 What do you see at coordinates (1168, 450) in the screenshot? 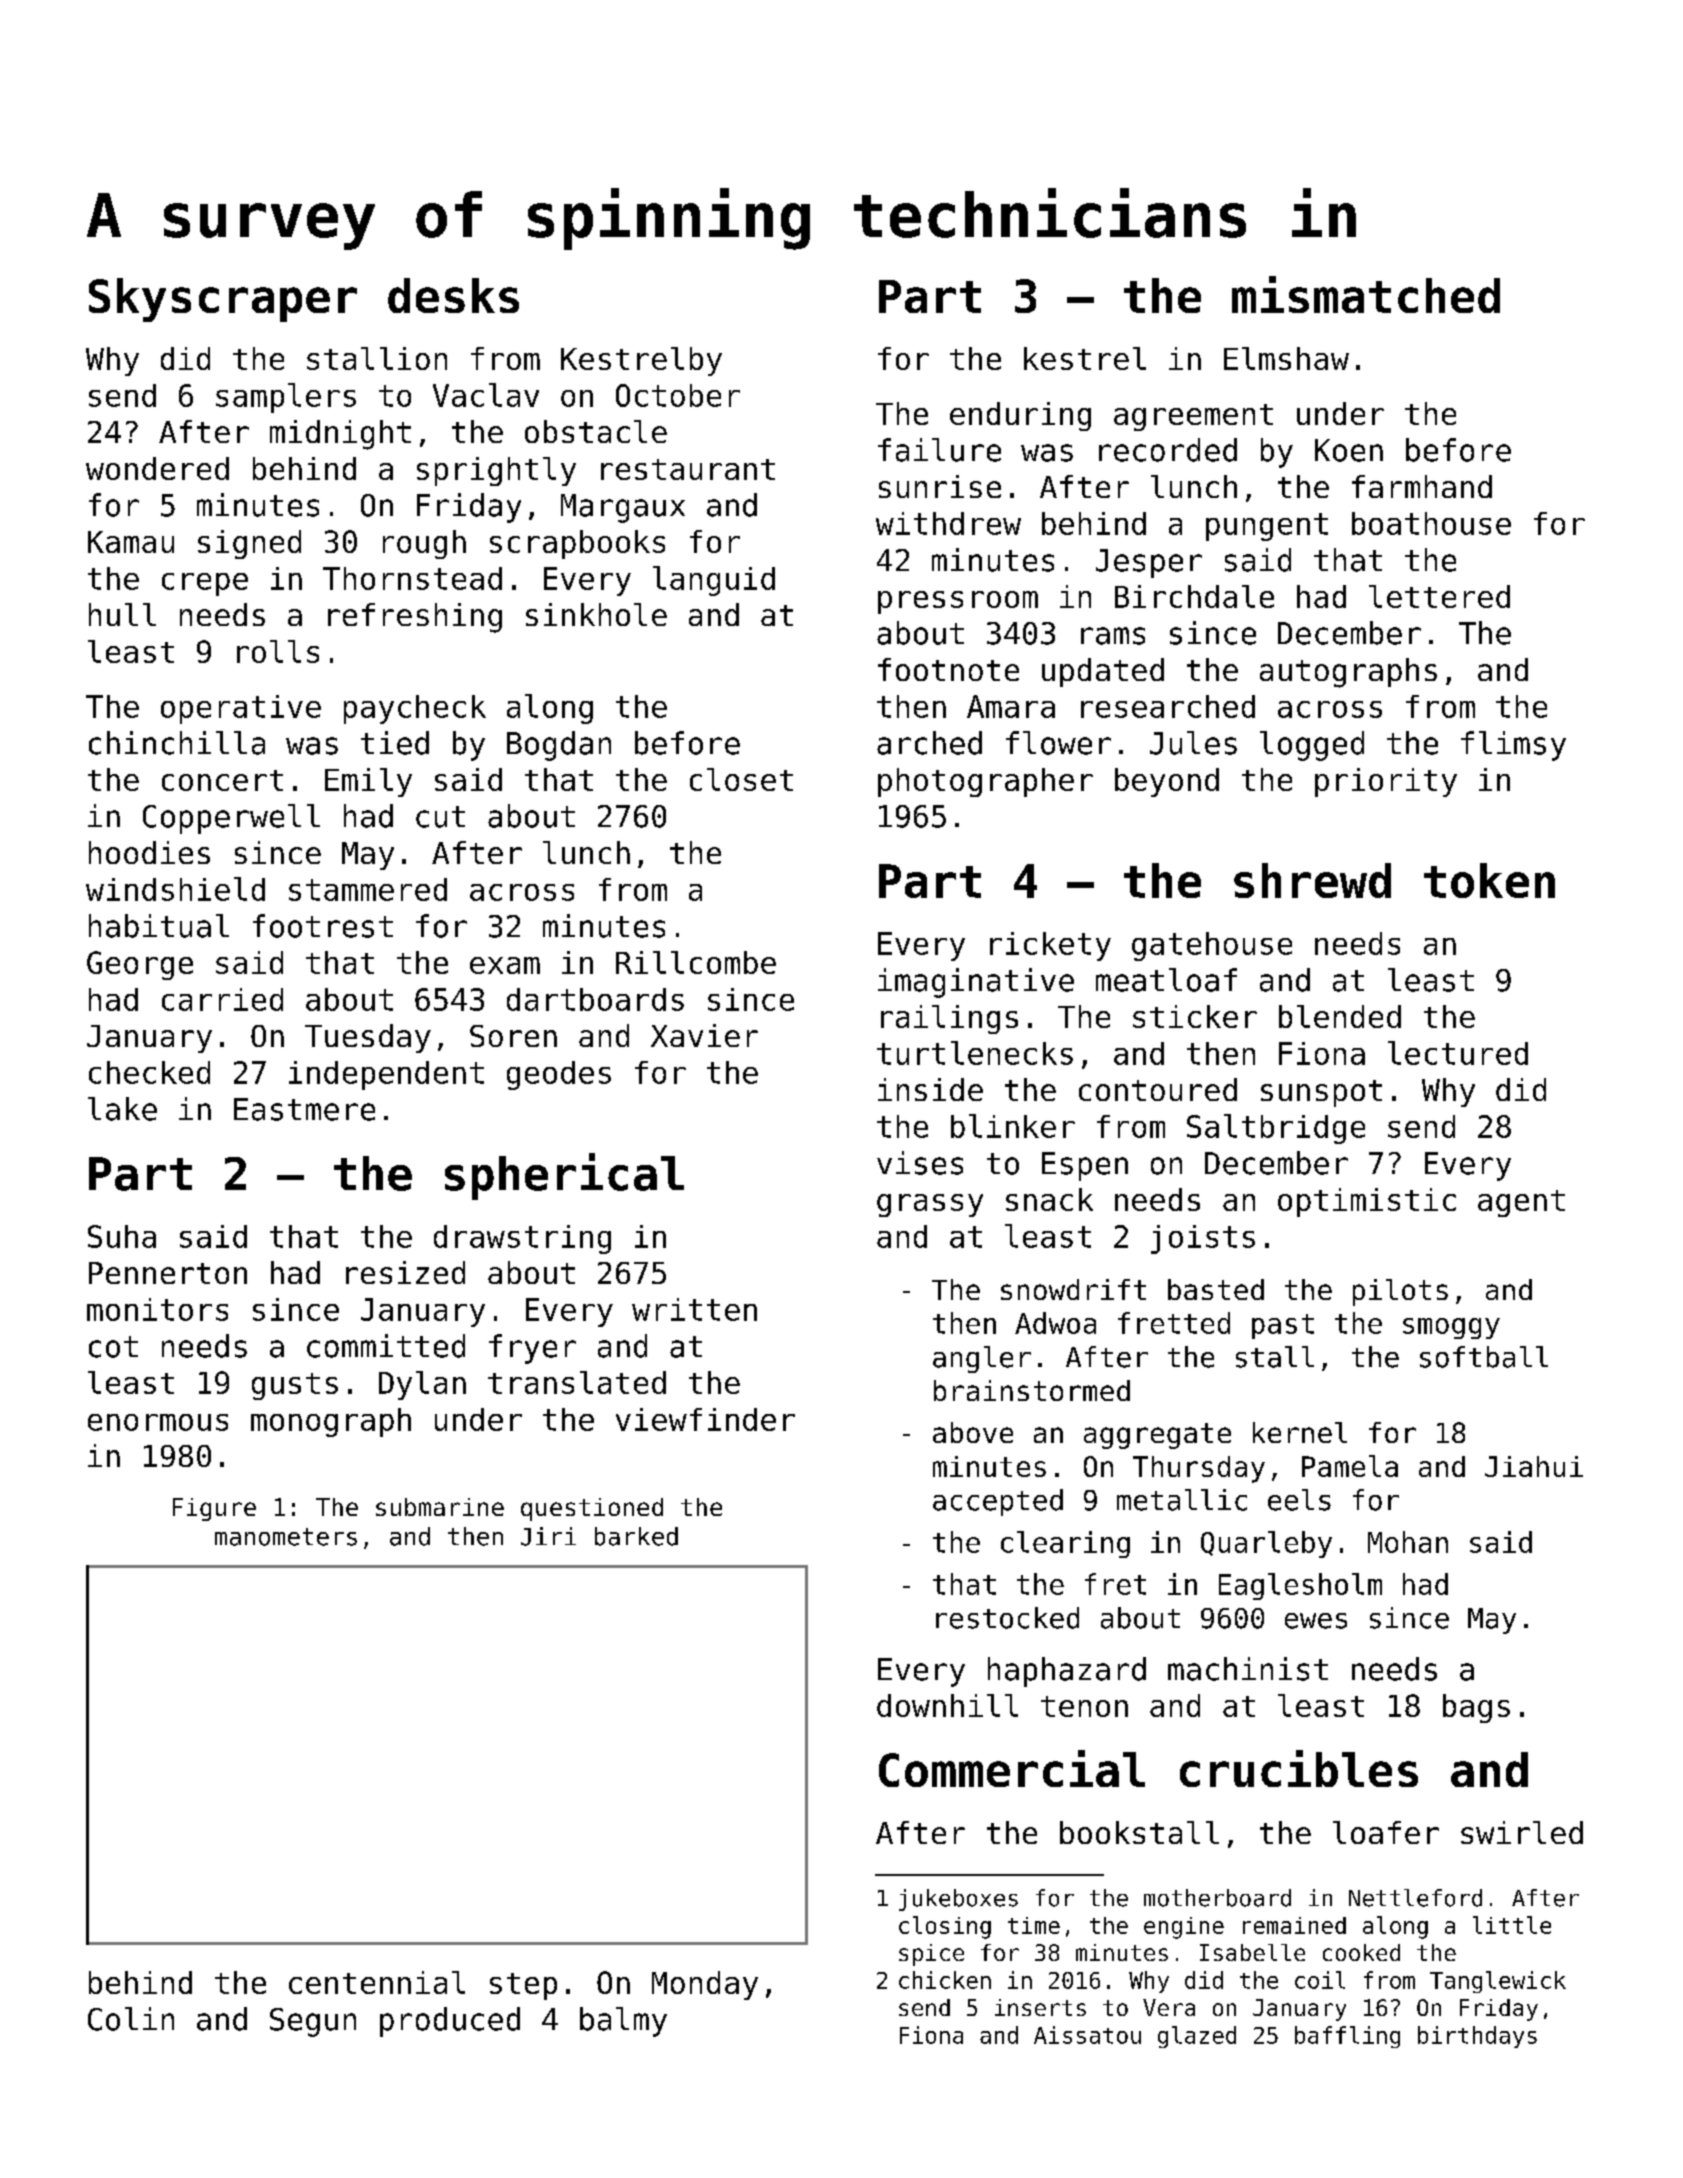
I see `recorded` at bounding box center [1168, 450].
